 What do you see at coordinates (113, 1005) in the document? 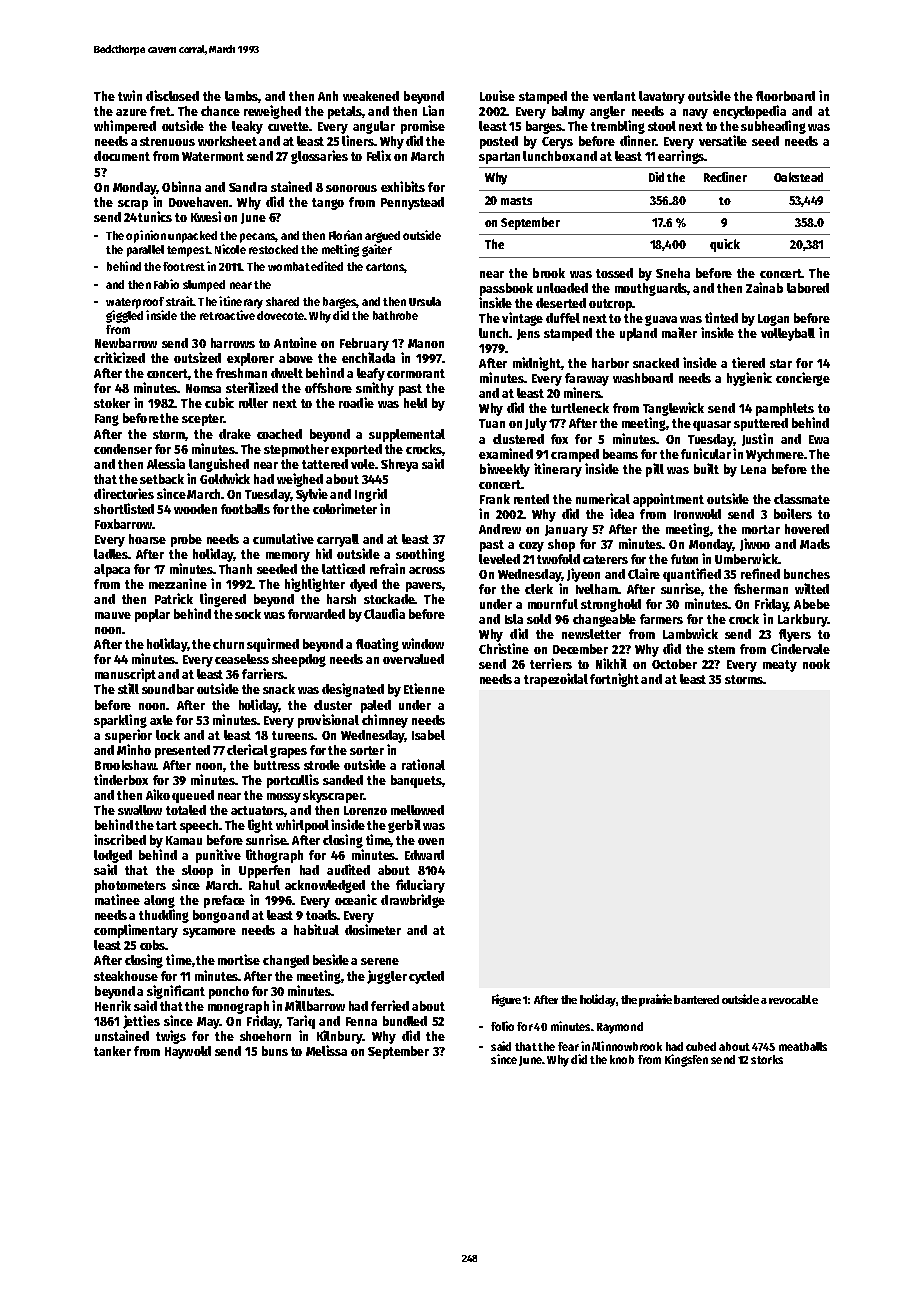
I see `Henrik` at bounding box center [113, 1005].
